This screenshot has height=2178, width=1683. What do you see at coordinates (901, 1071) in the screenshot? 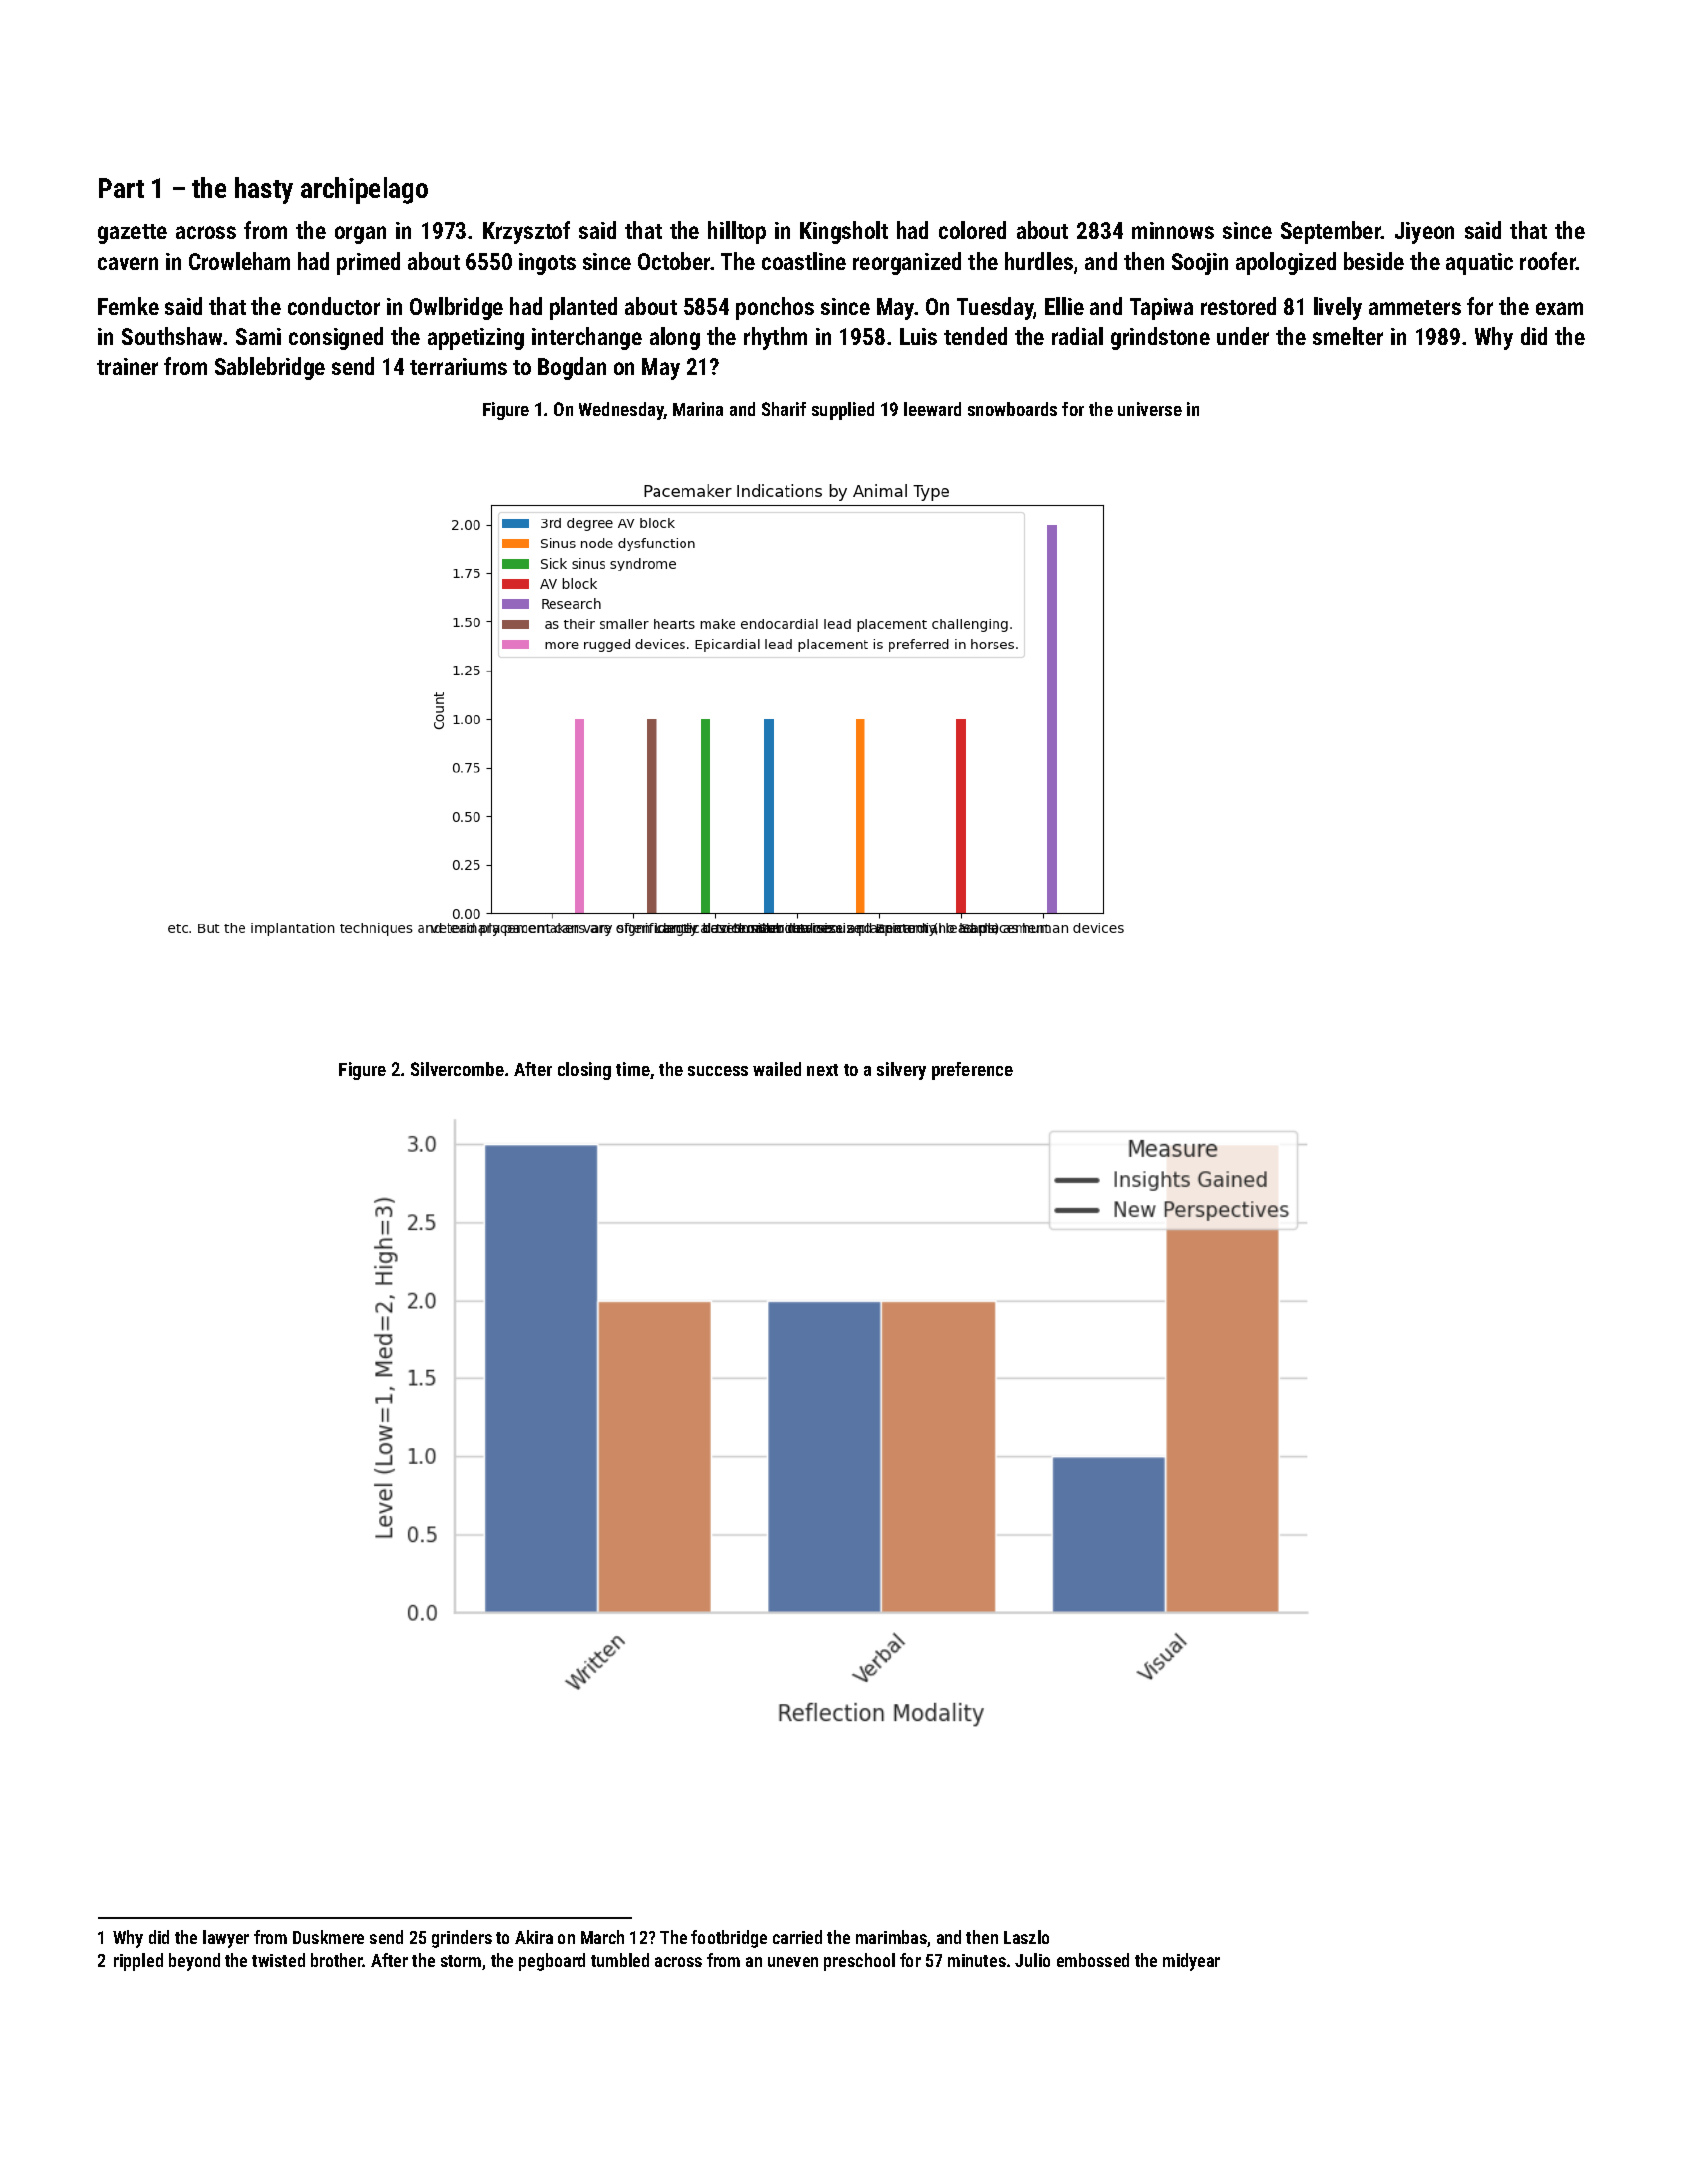
I see `silvery` at bounding box center [901, 1071].
